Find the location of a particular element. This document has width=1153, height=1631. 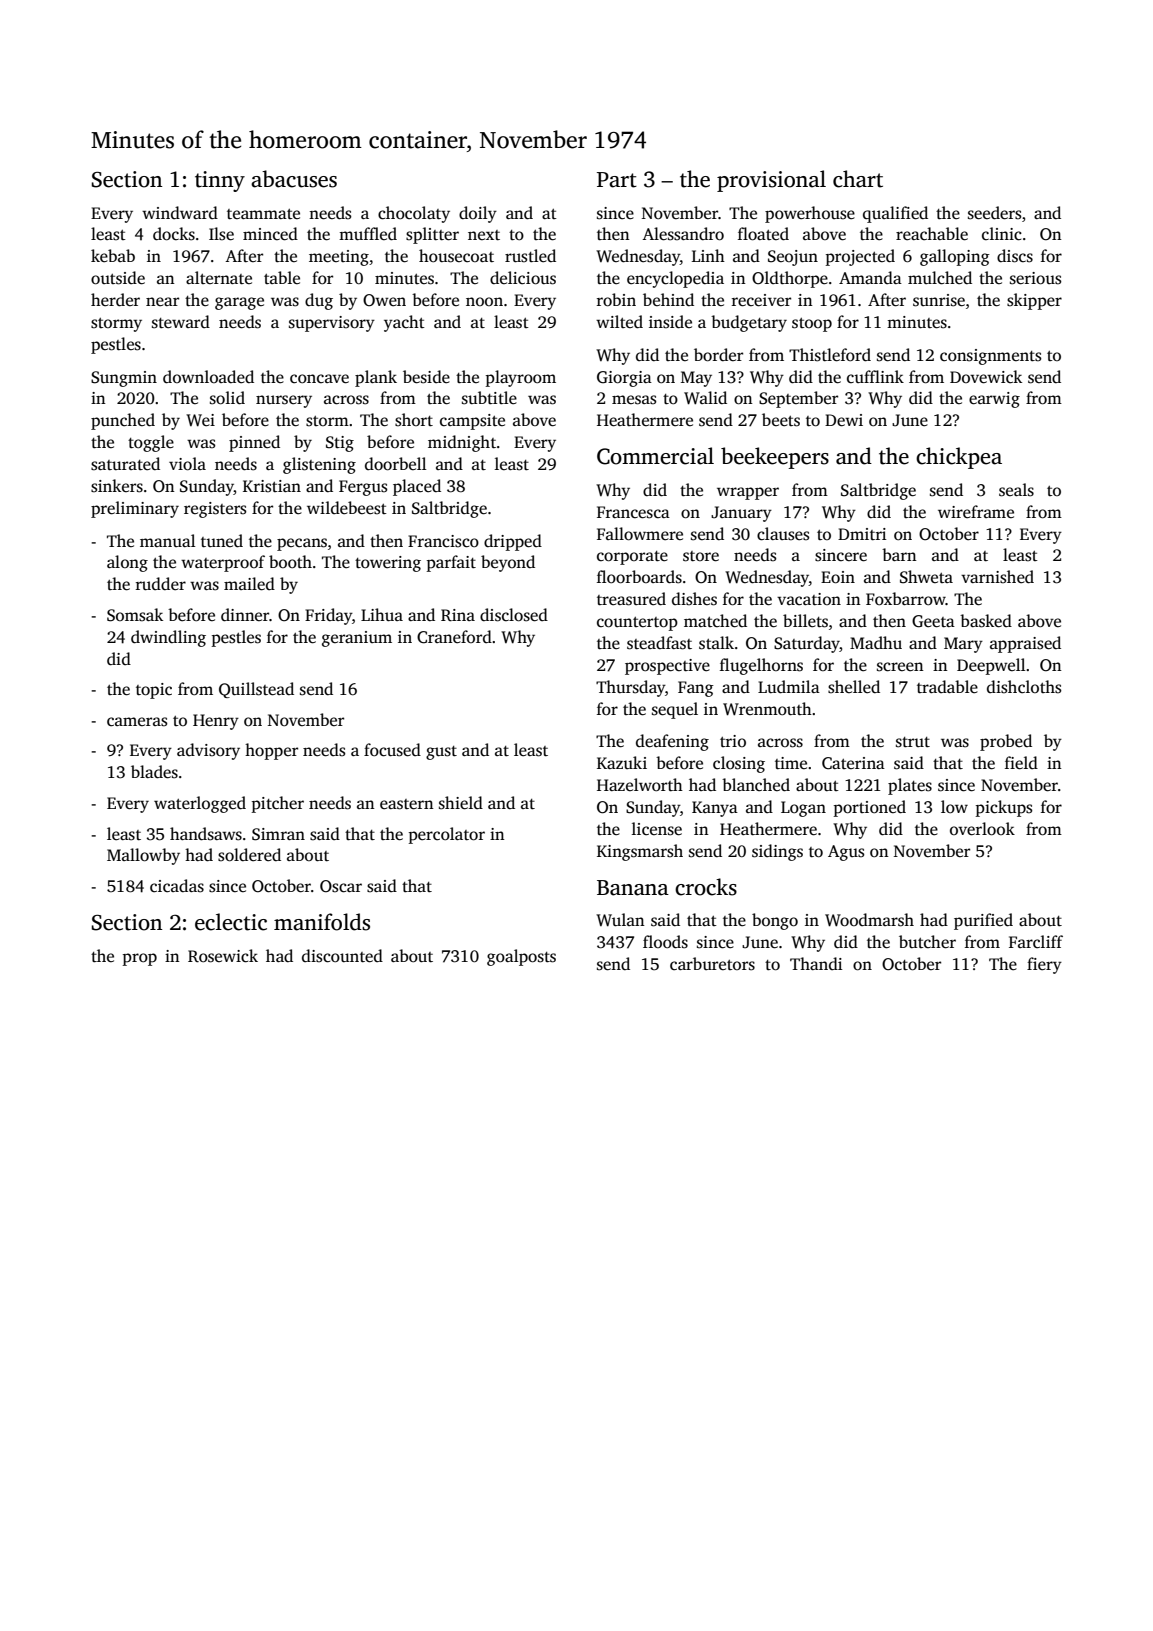

Fang is located at coordinates (696, 689).
